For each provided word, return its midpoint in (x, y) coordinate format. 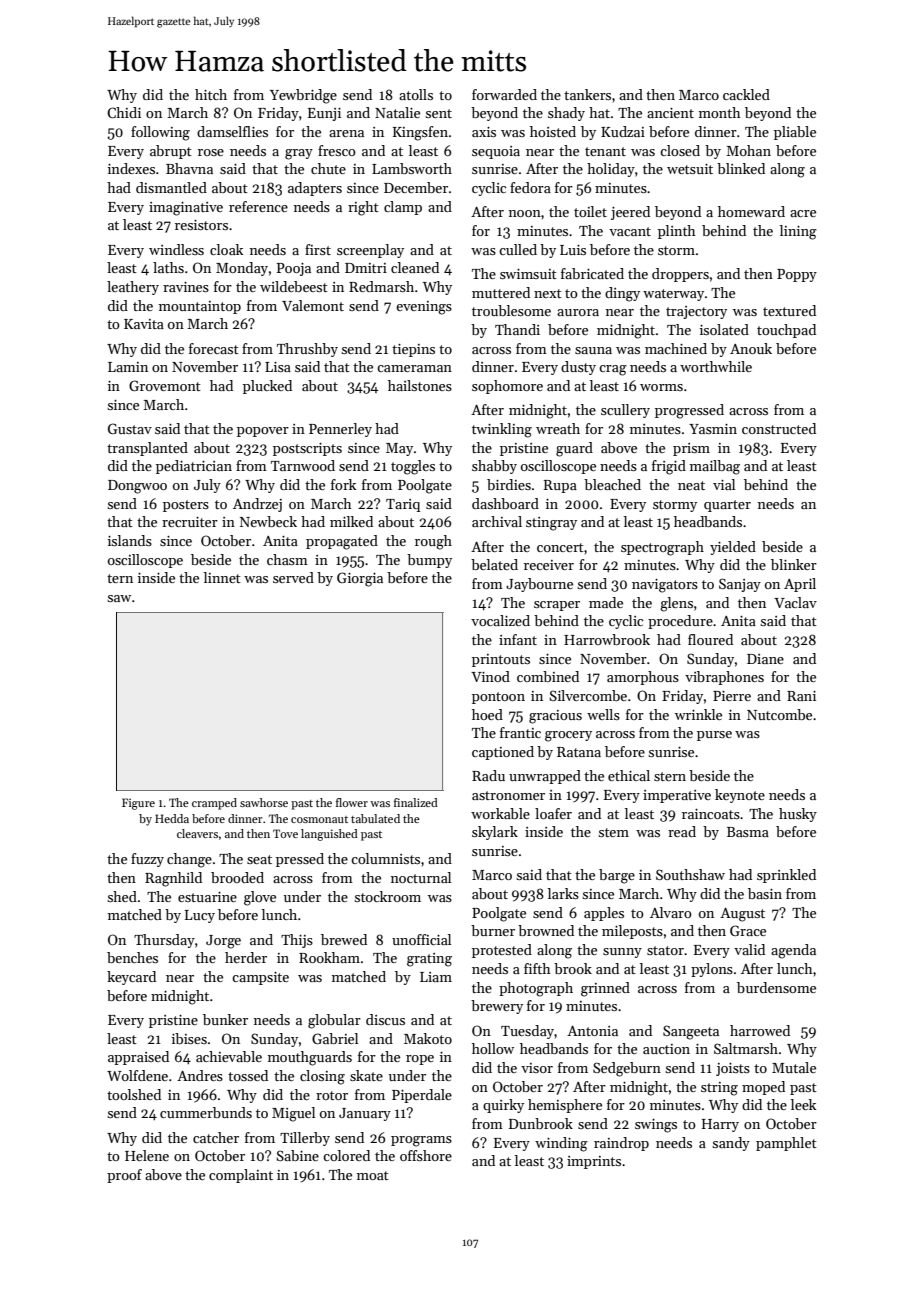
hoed (487, 714)
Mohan (749, 150)
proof (124, 1176)
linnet (222, 577)
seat (259, 859)
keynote (740, 796)
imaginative (186, 209)
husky (798, 815)
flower (352, 802)
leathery (133, 288)
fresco (337, 150)
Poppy (797, 275)
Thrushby (307, 350)
